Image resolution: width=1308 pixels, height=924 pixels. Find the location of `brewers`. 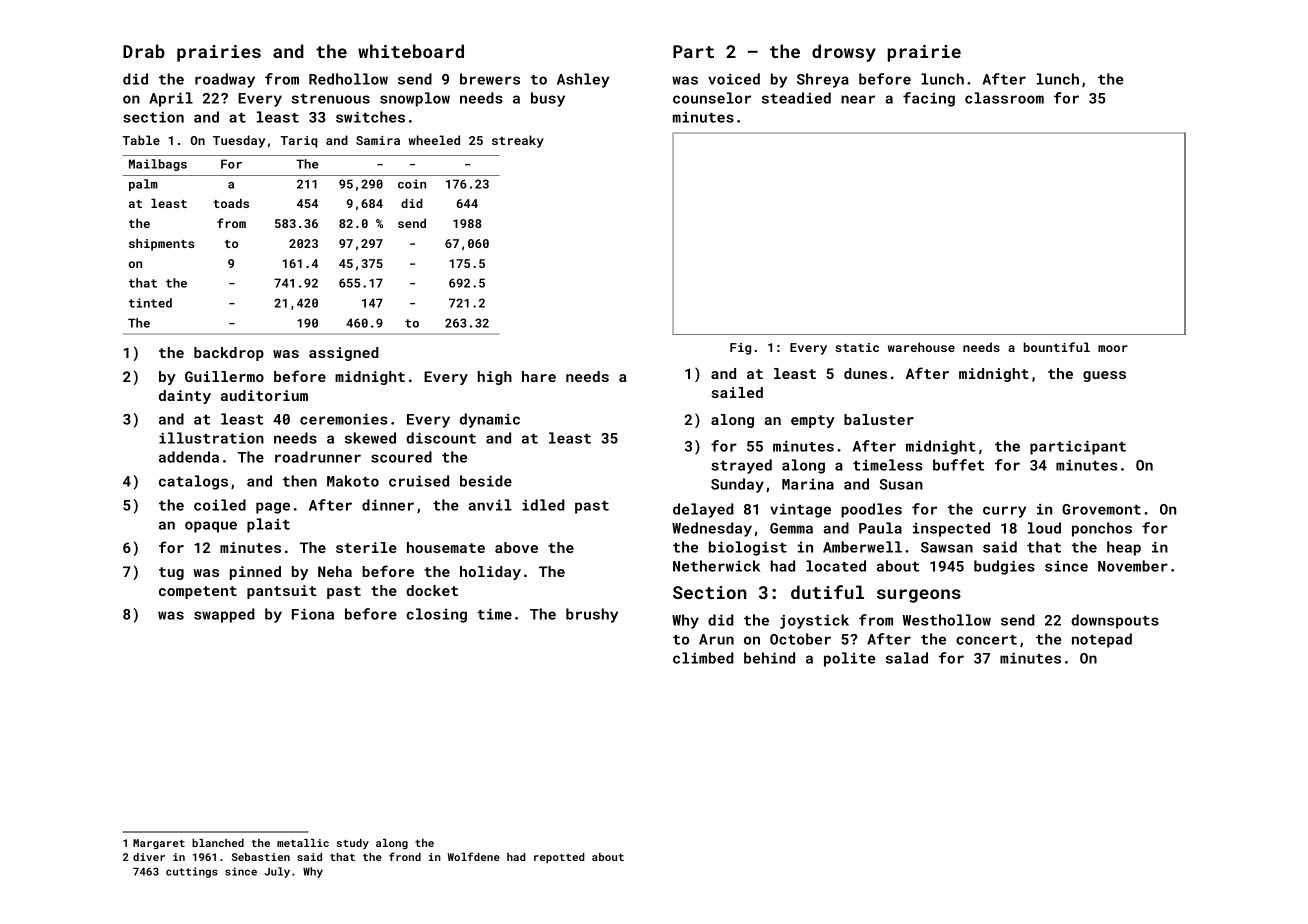

brewers is located at coordinates (490, 79).
